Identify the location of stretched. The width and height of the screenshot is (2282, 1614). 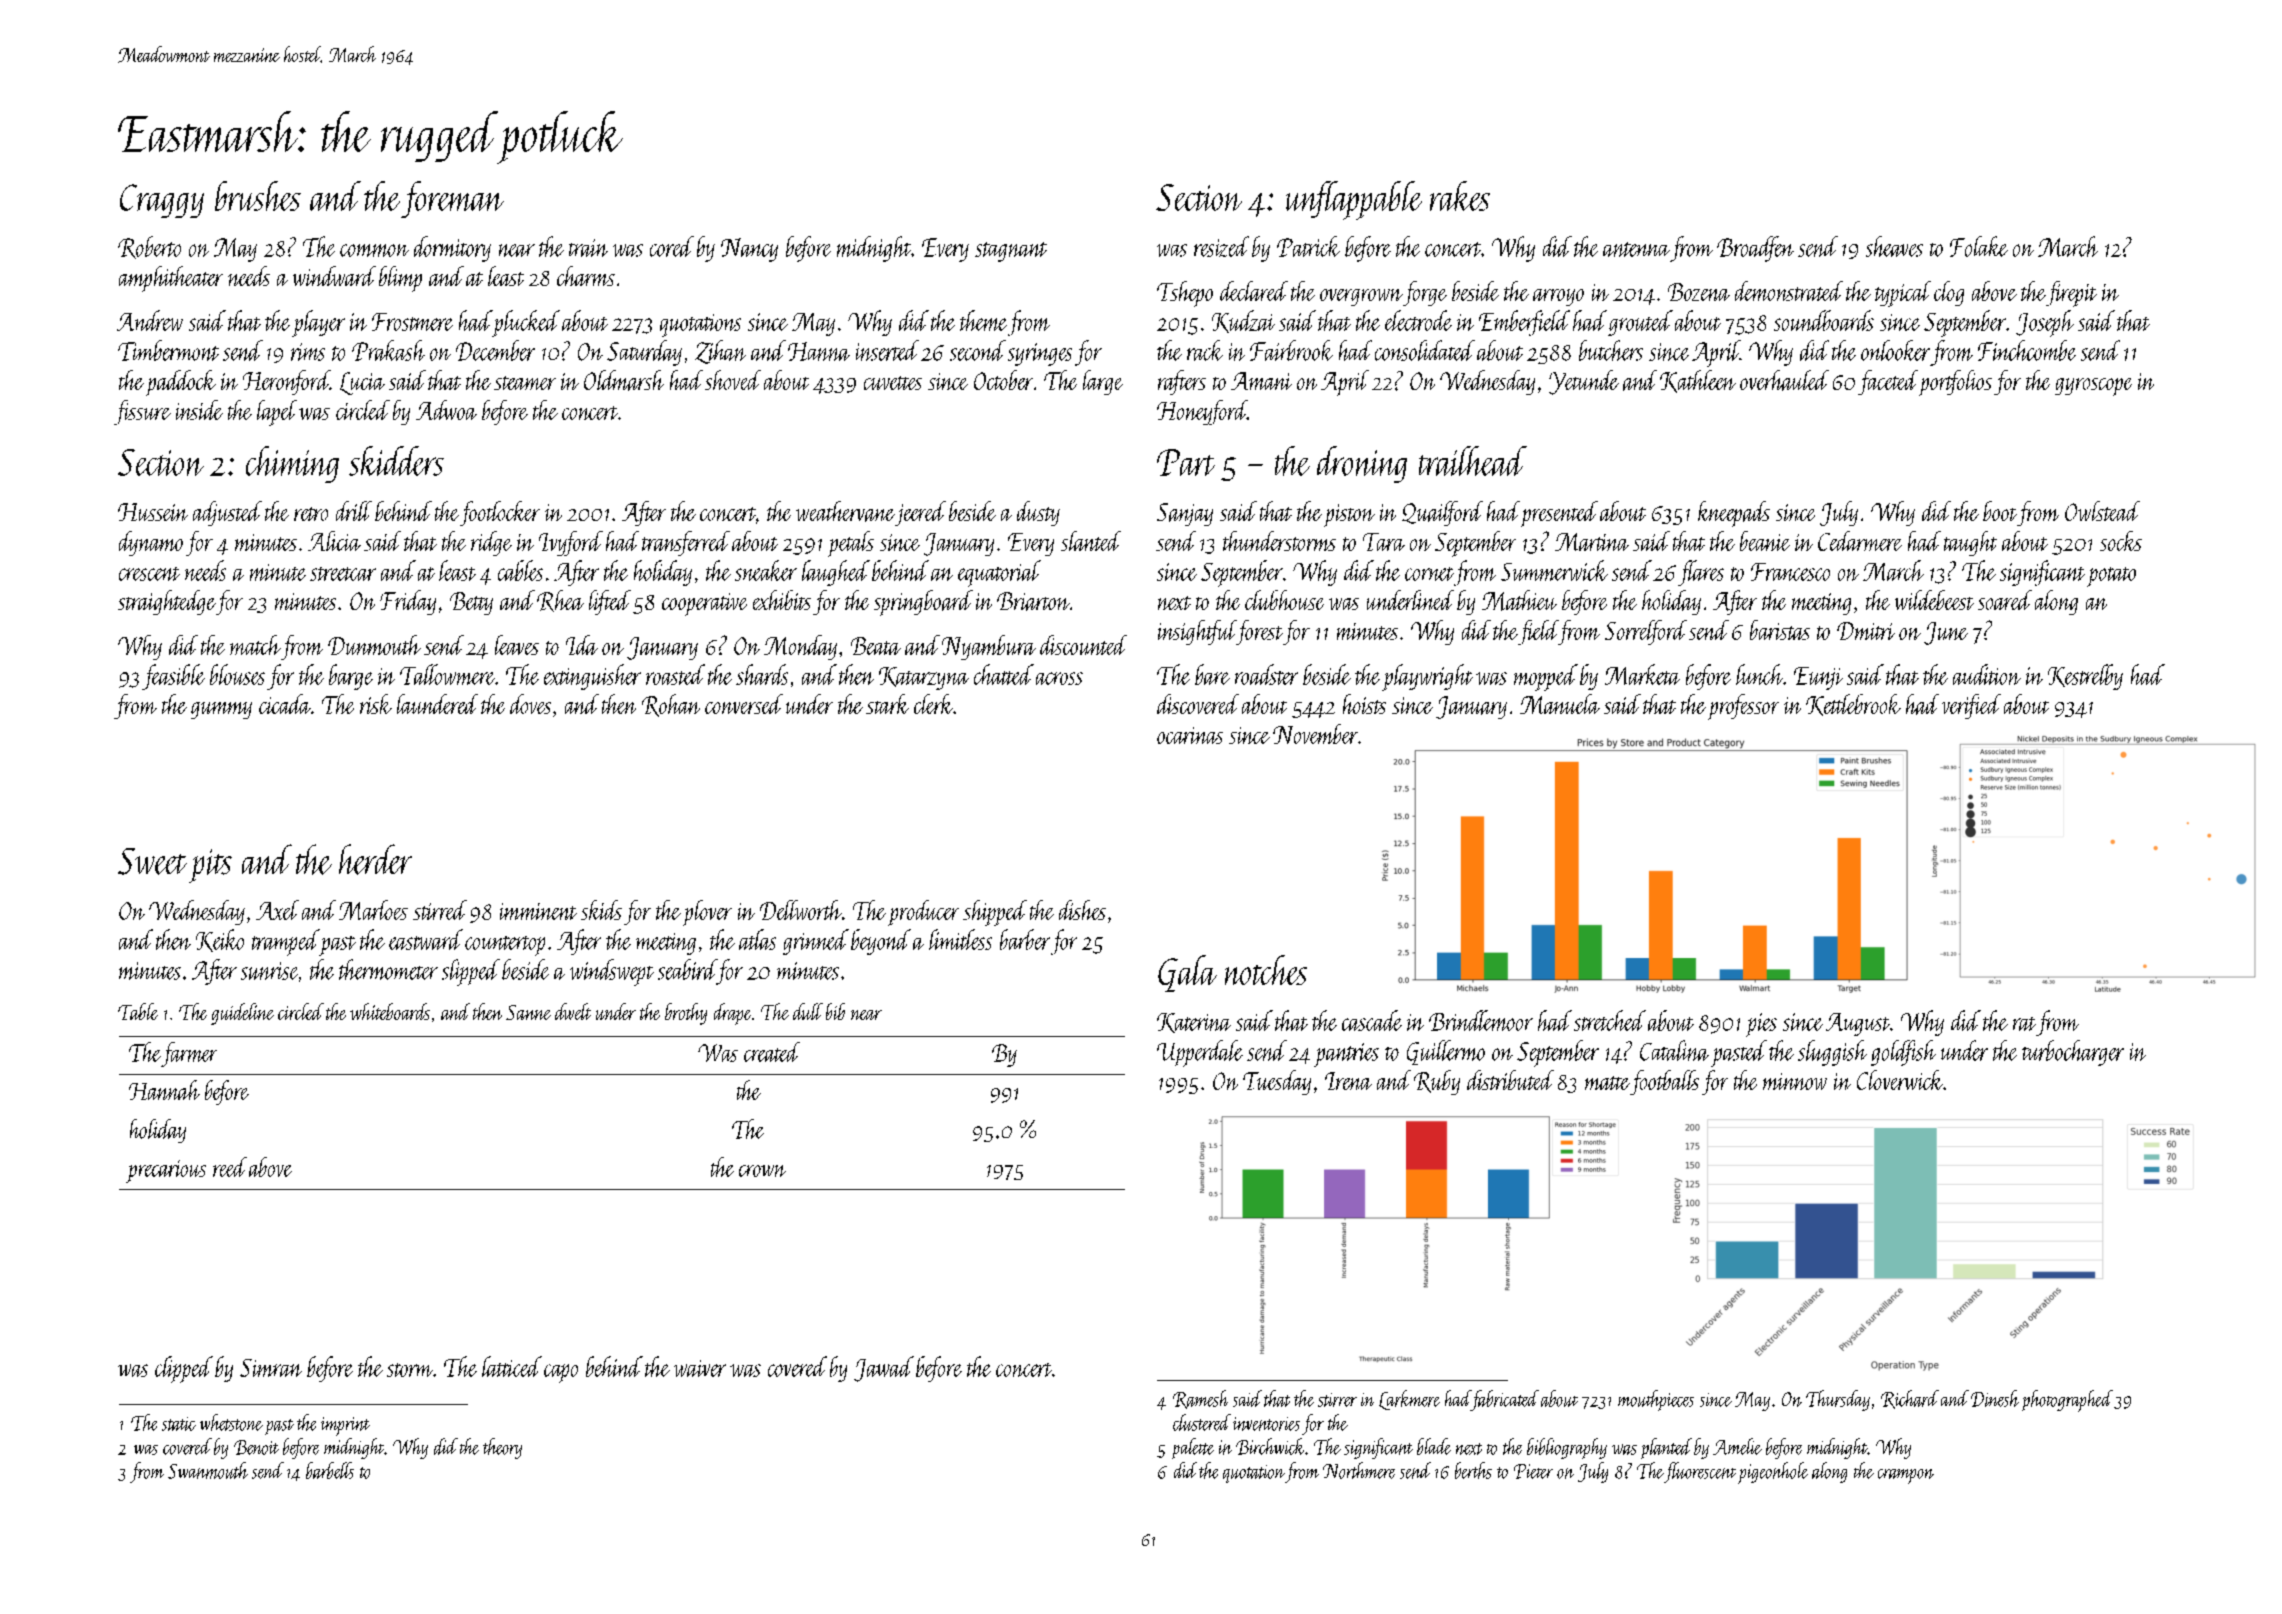
(1610, 1020).
